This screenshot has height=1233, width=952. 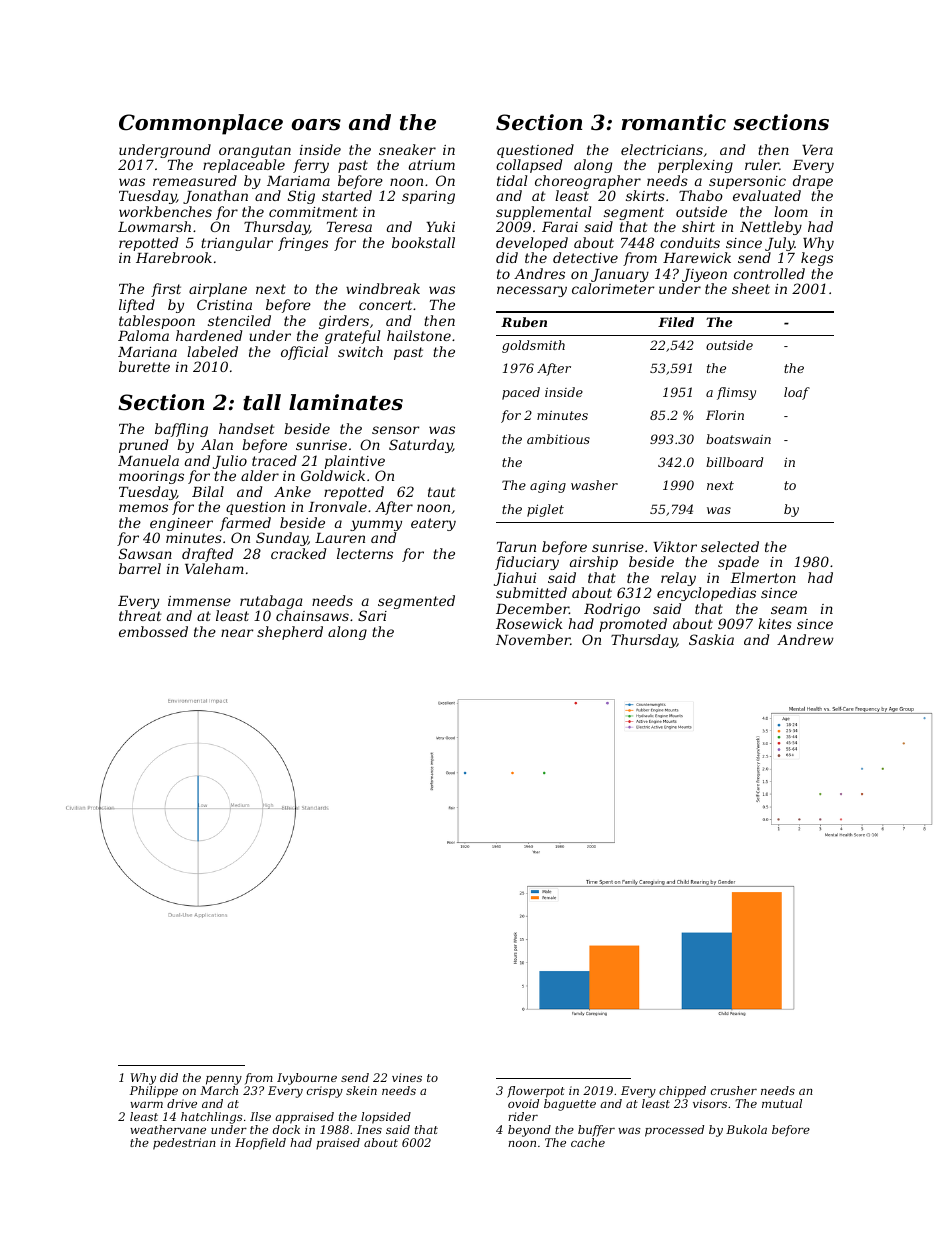 I want to click on kegs, so click(x=817, y=259).
